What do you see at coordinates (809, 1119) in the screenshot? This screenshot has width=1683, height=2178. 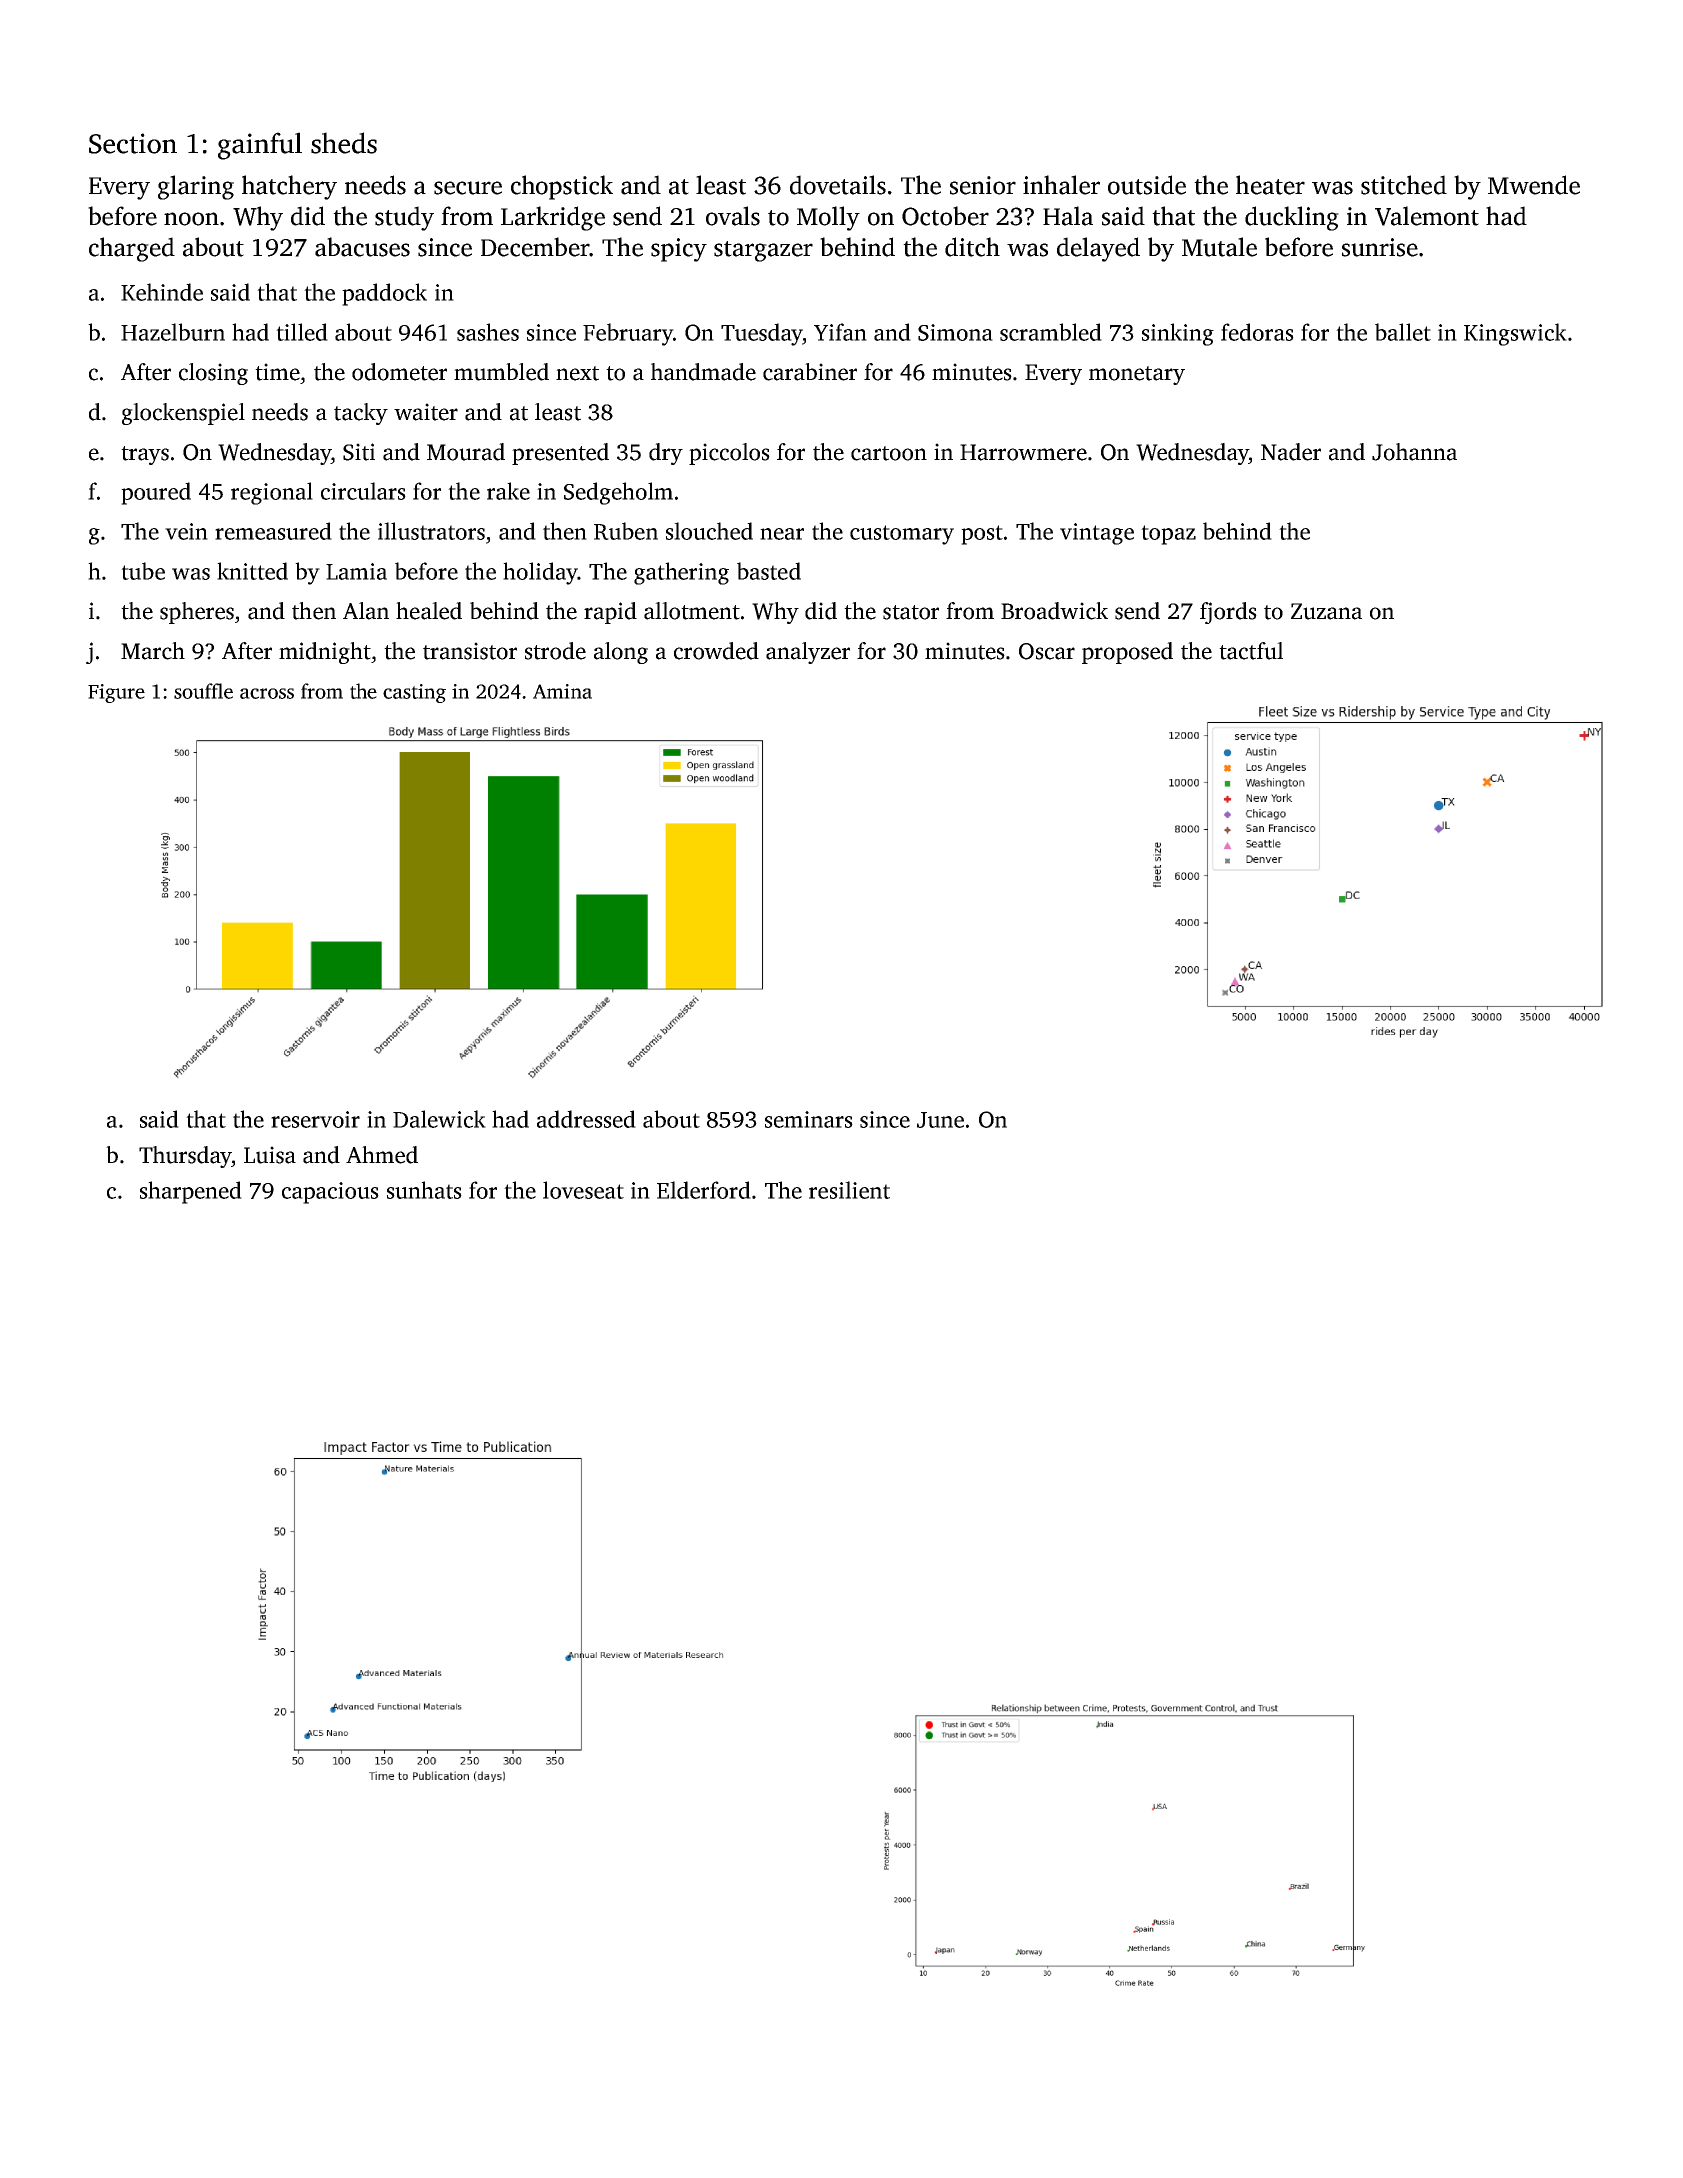 I see `seminars` at bounding box center [809, 1119].
